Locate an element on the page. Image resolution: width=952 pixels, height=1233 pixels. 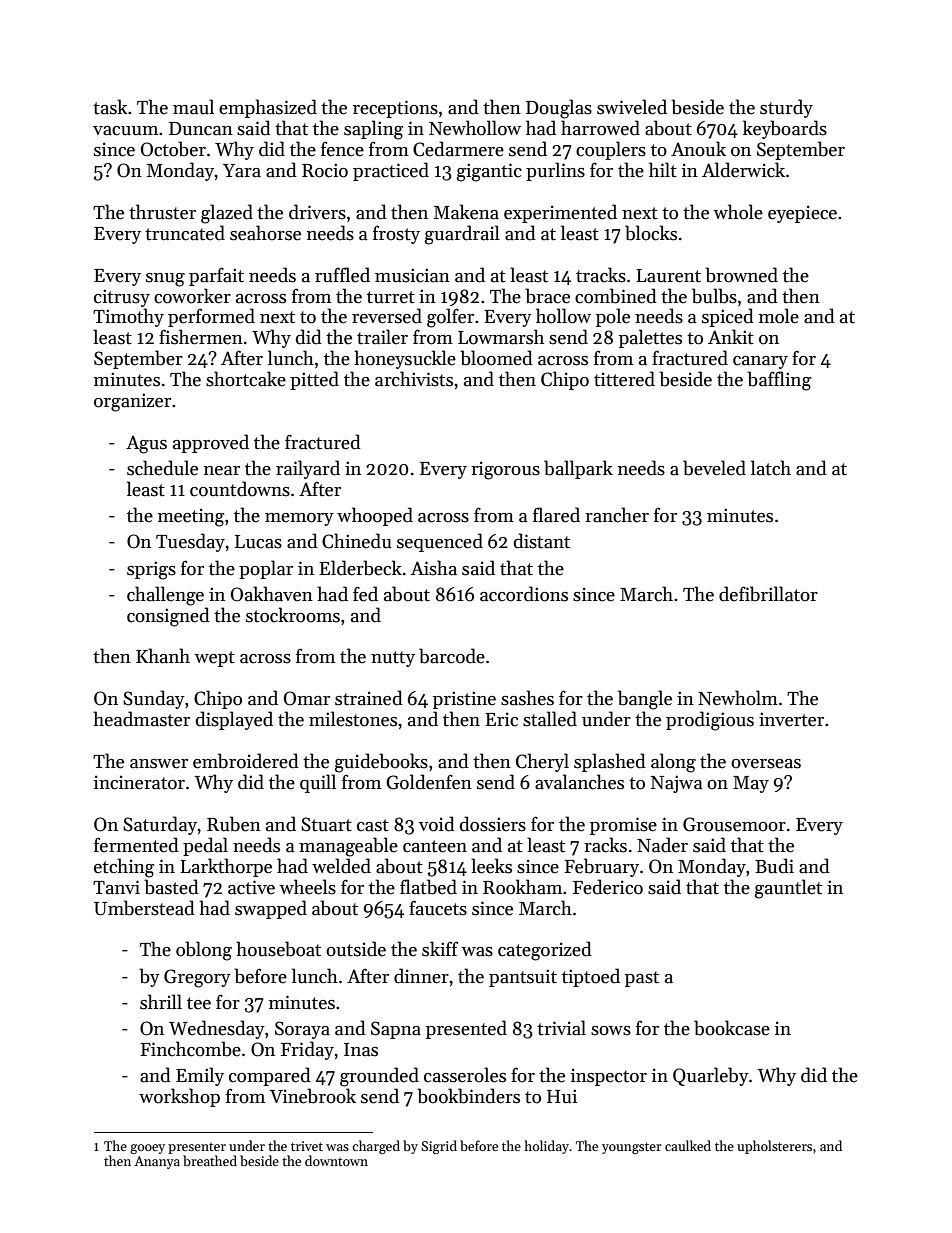
receptions is located at coordinates (395, 109).
